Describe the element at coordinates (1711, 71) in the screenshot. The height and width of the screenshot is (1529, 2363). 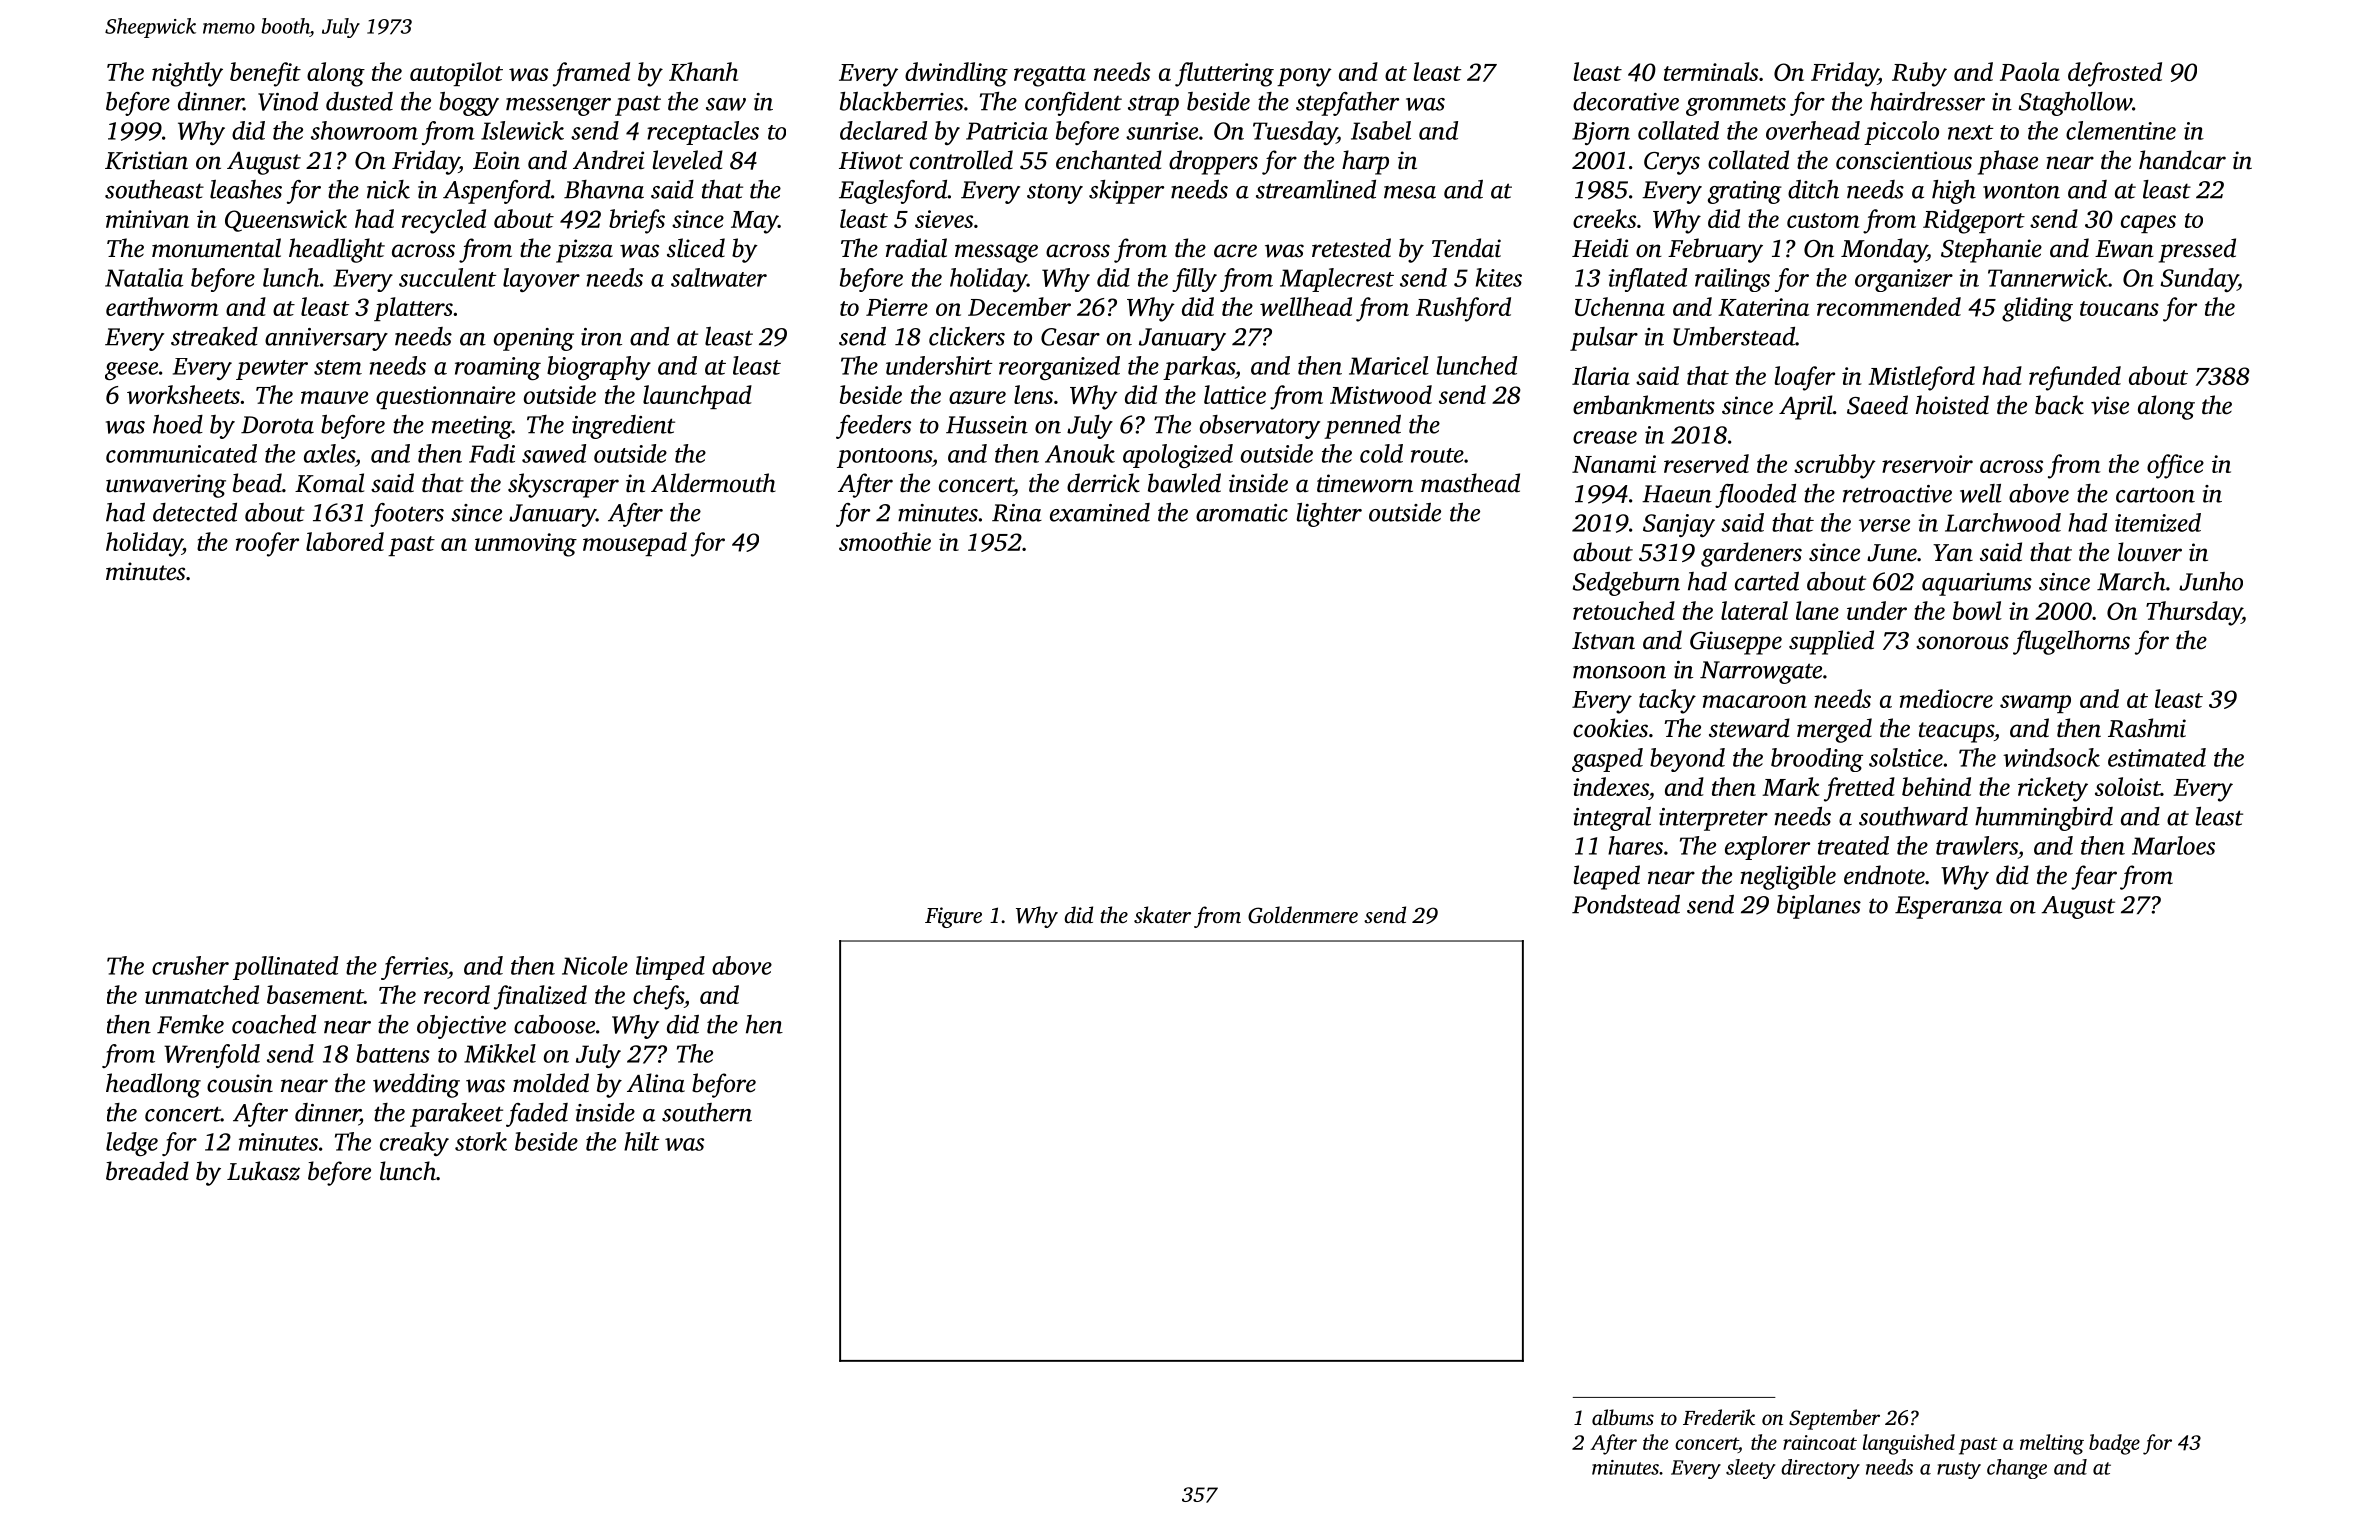
I see `terminals` at that location.
